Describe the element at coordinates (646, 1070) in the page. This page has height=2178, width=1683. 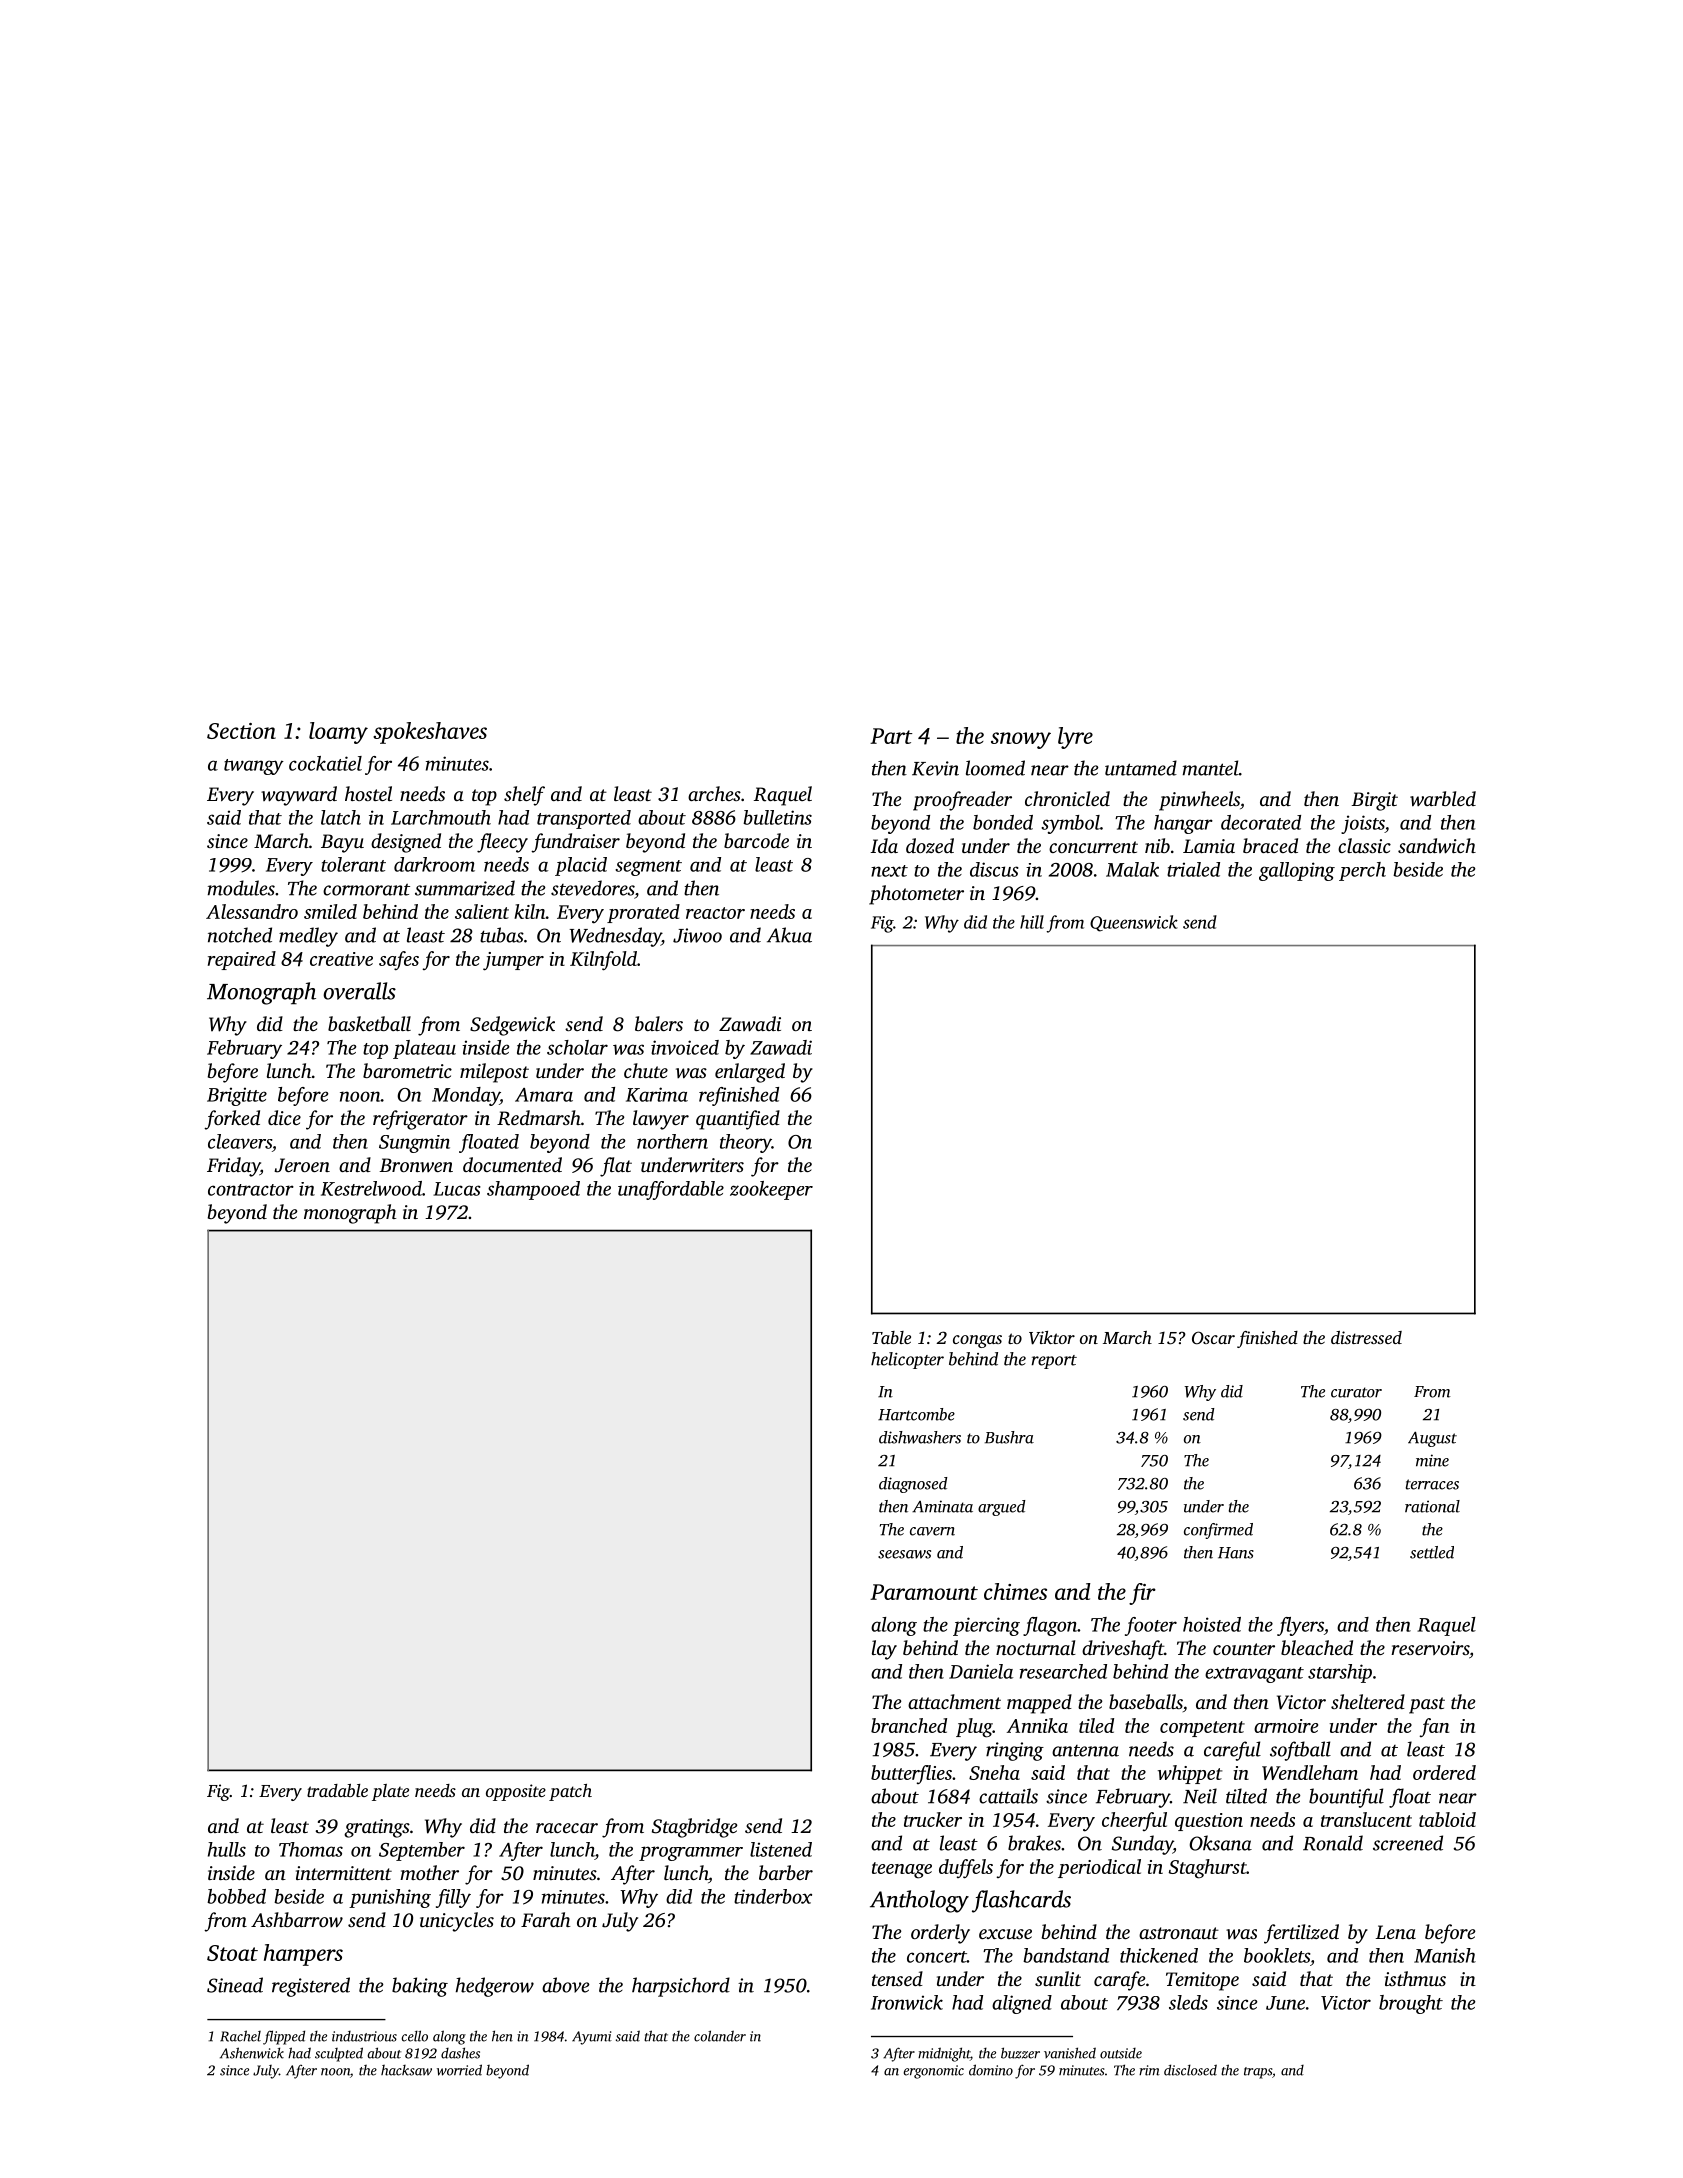
I see `chute` at that location.
